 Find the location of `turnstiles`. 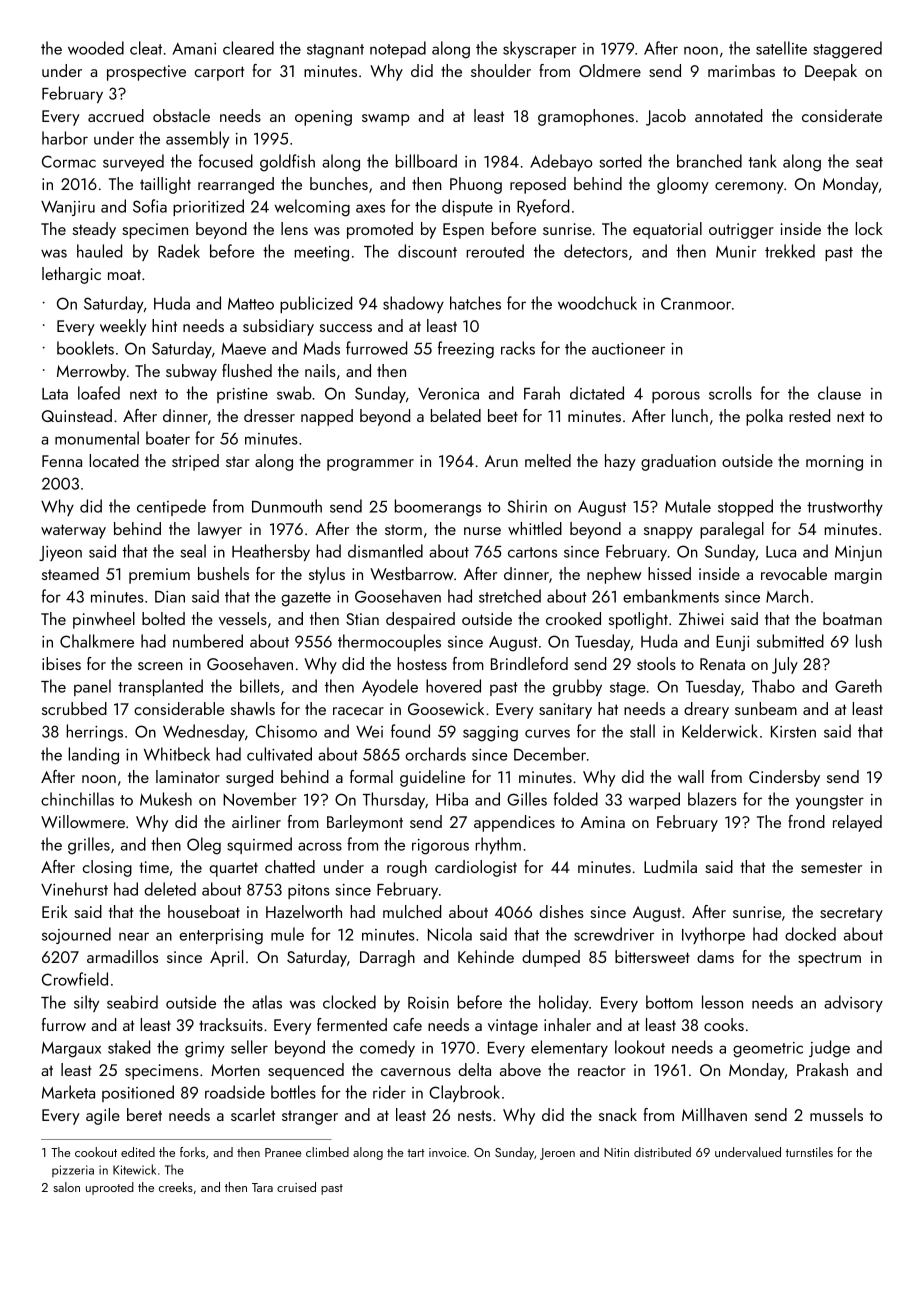

turnstiles is located at coordinates (809, 1152).
